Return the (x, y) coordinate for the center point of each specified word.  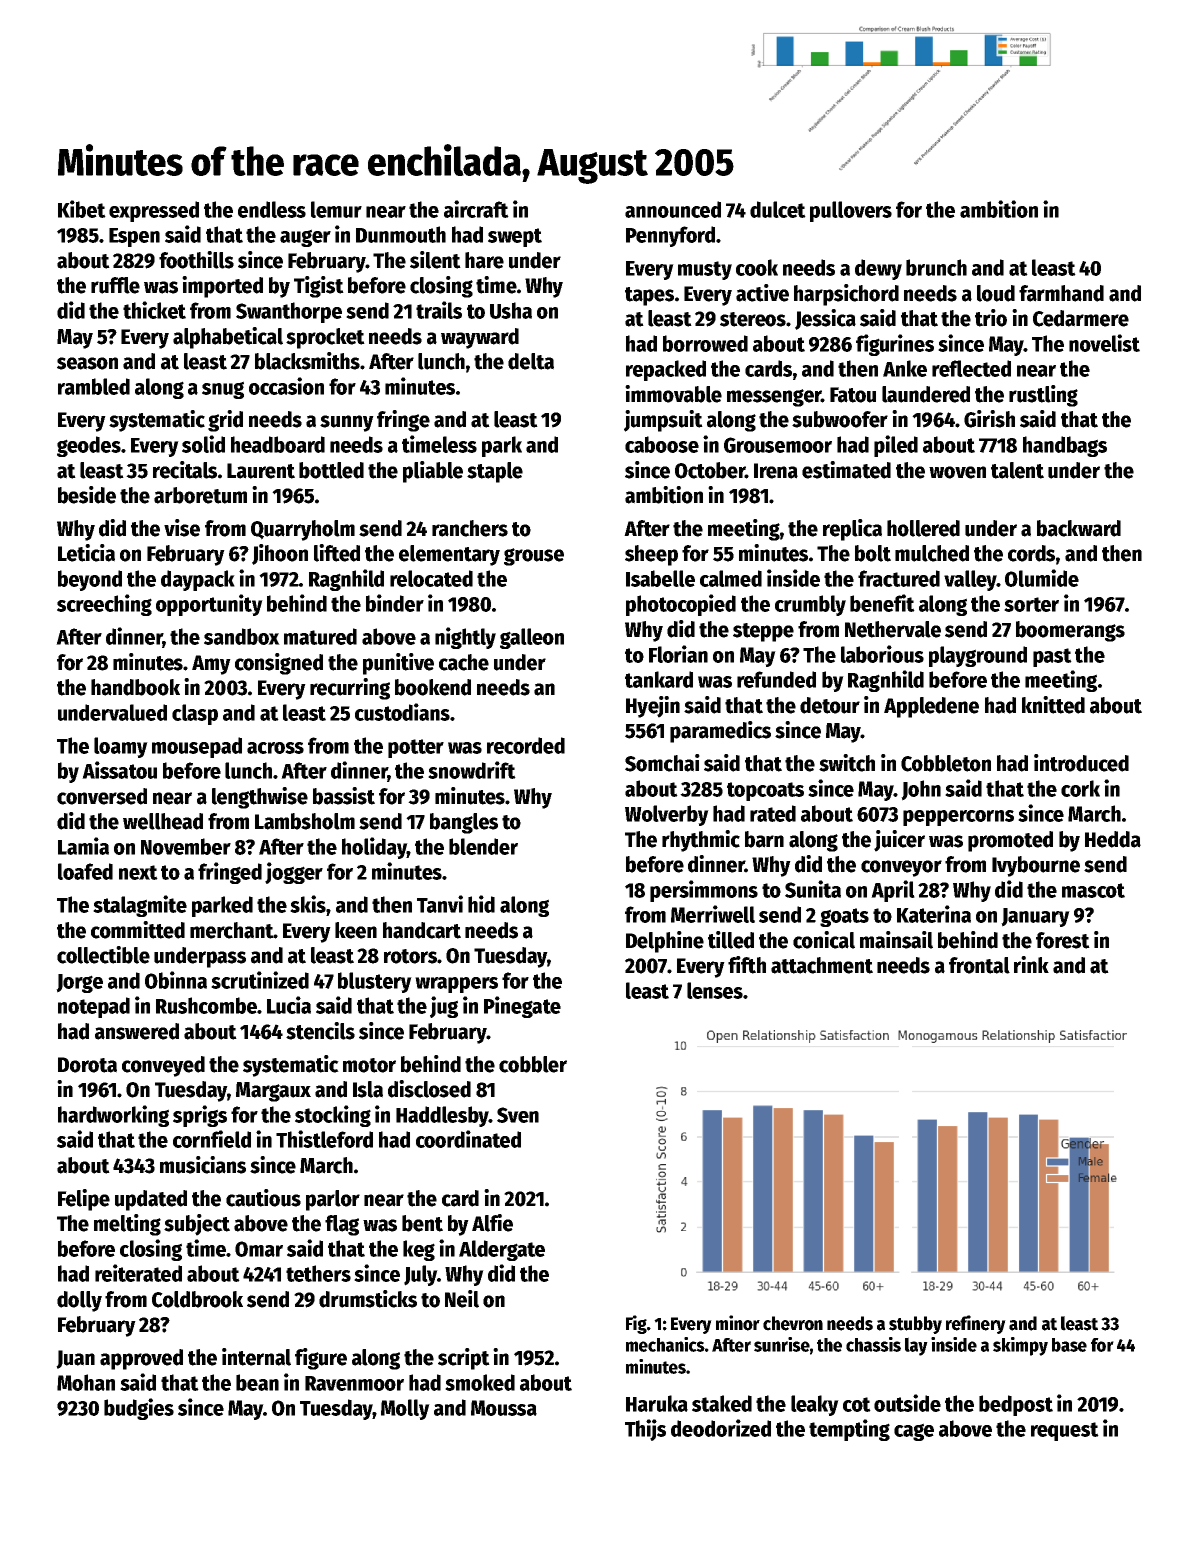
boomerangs (1070, 631)
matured (320, 636)
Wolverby (667, 815)
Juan (75, 1359)
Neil (462, 1299)
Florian (678, 654)
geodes (89, 446)
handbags (1065, 446)
